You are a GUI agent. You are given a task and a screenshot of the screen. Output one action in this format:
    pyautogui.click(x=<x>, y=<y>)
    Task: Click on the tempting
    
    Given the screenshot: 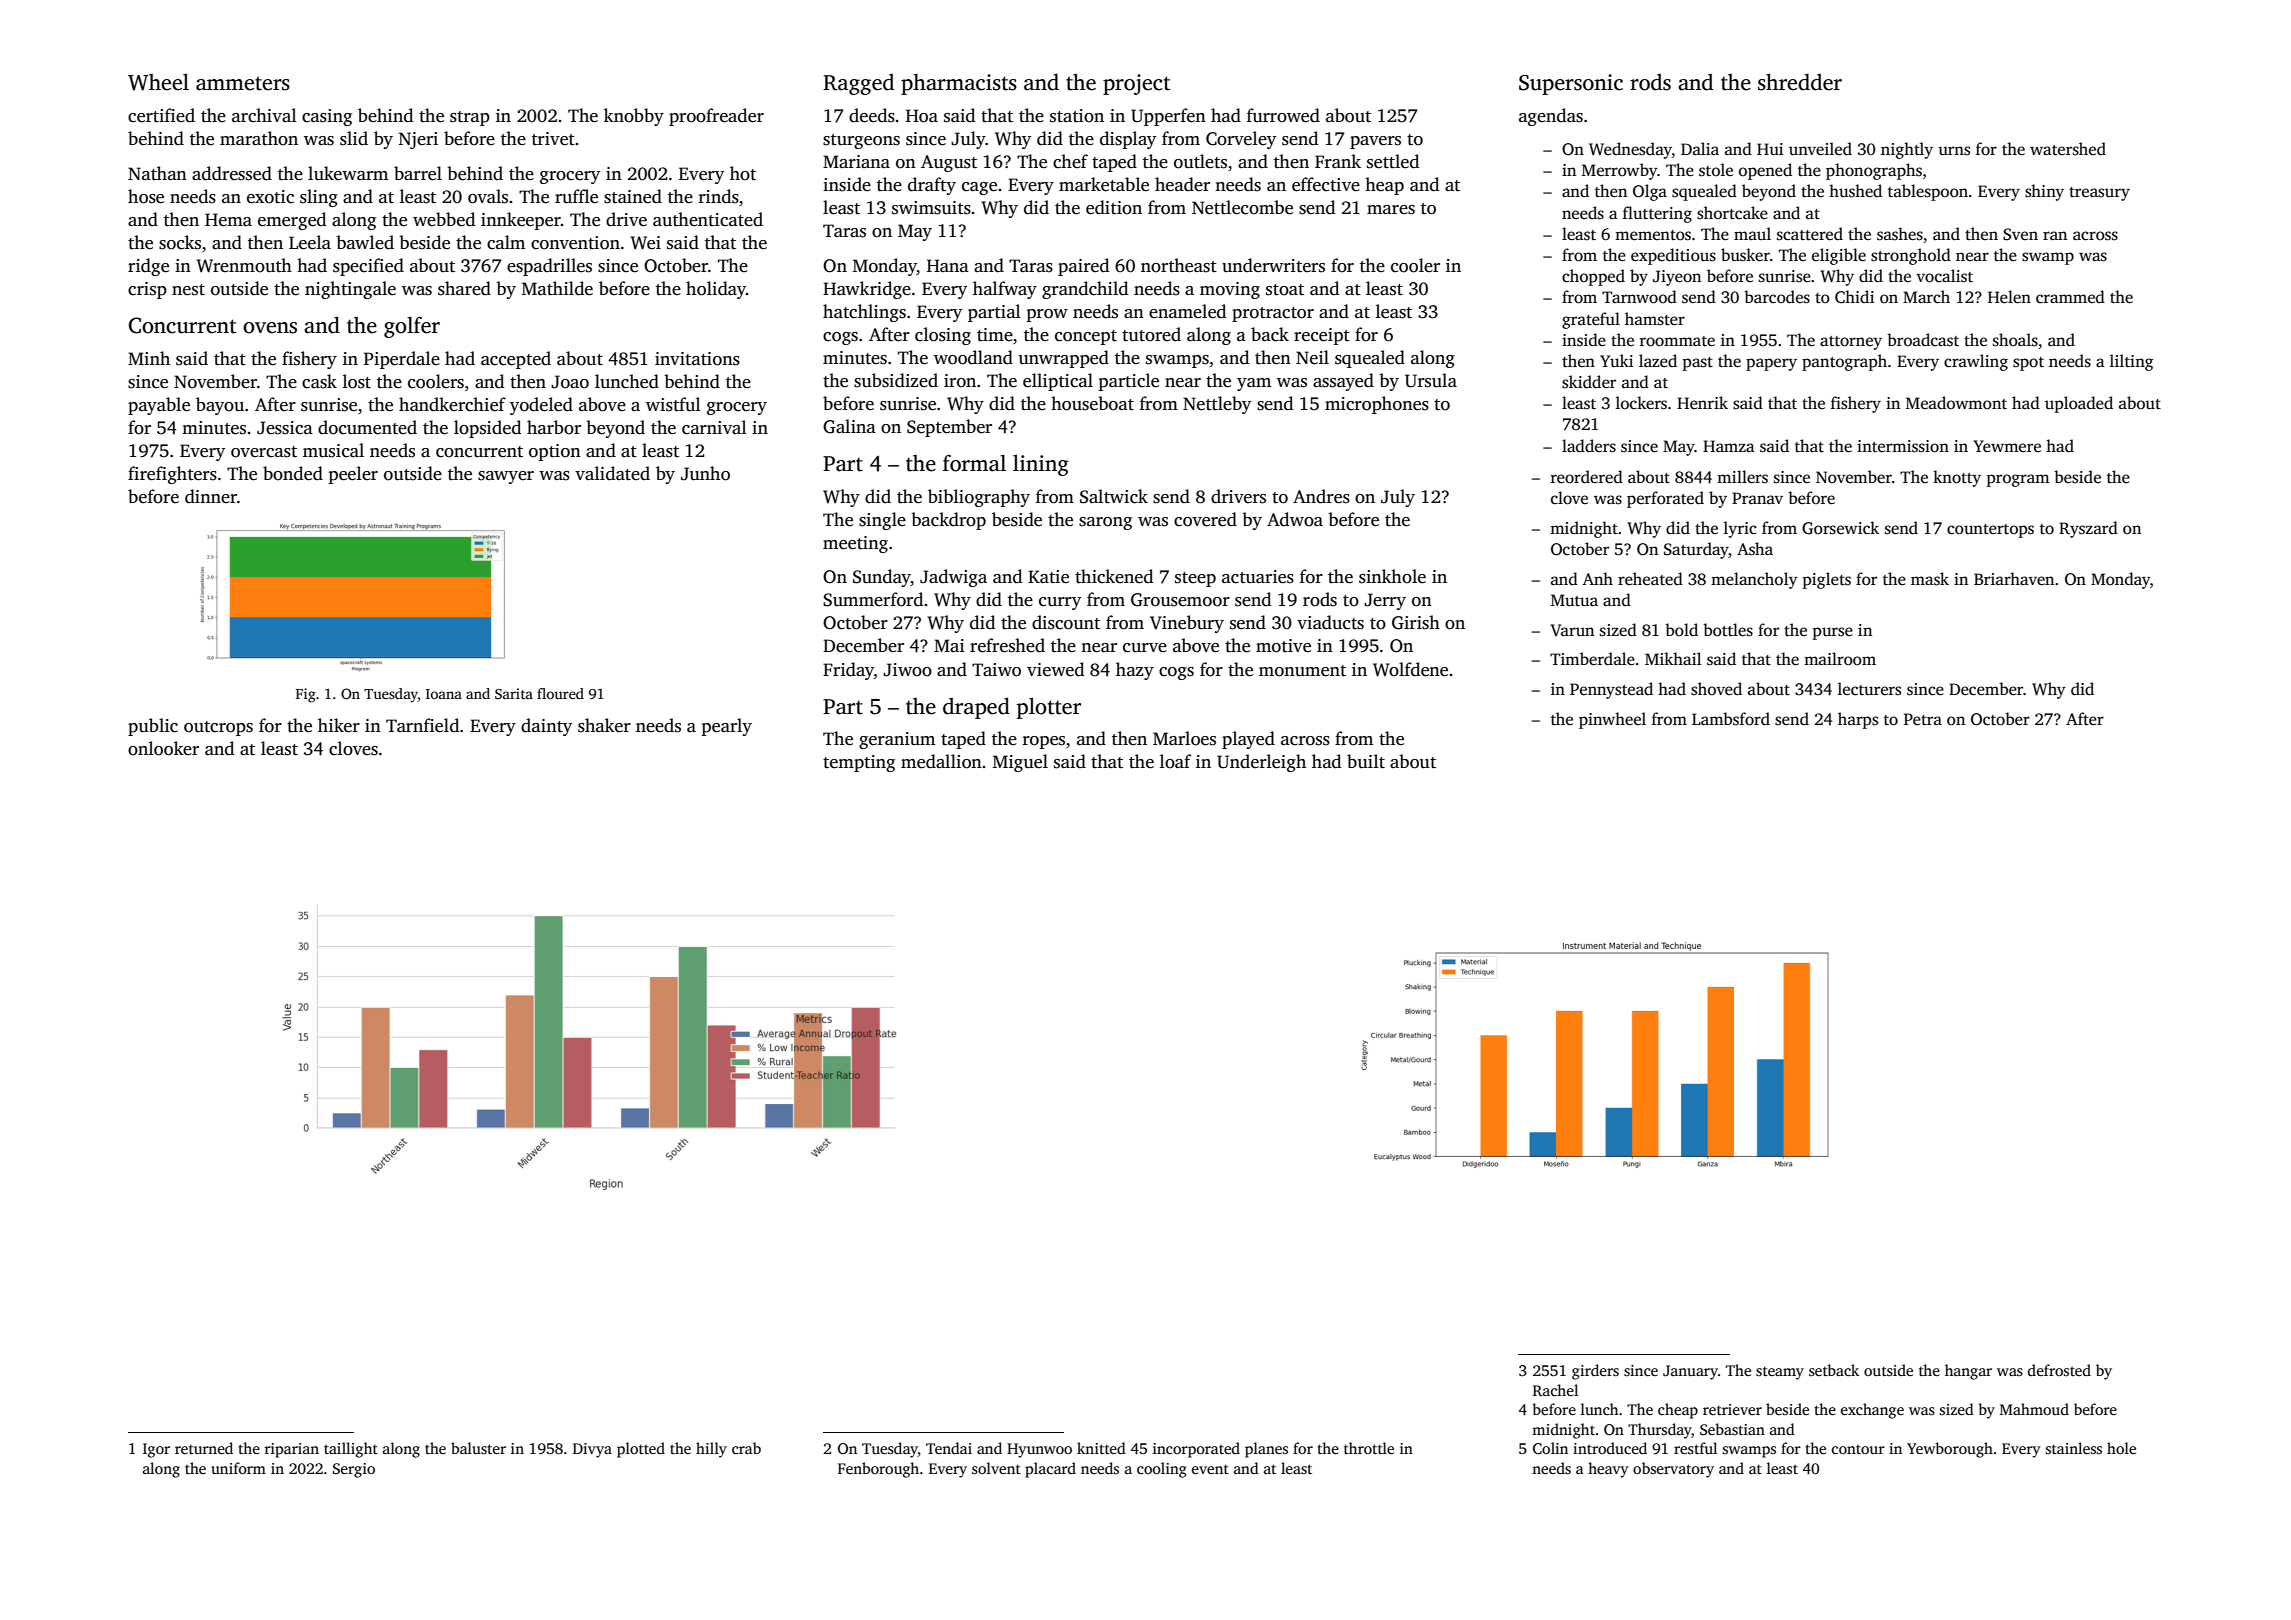 What is the action you would take?
    pyautogui.click(x=859, y=763)
